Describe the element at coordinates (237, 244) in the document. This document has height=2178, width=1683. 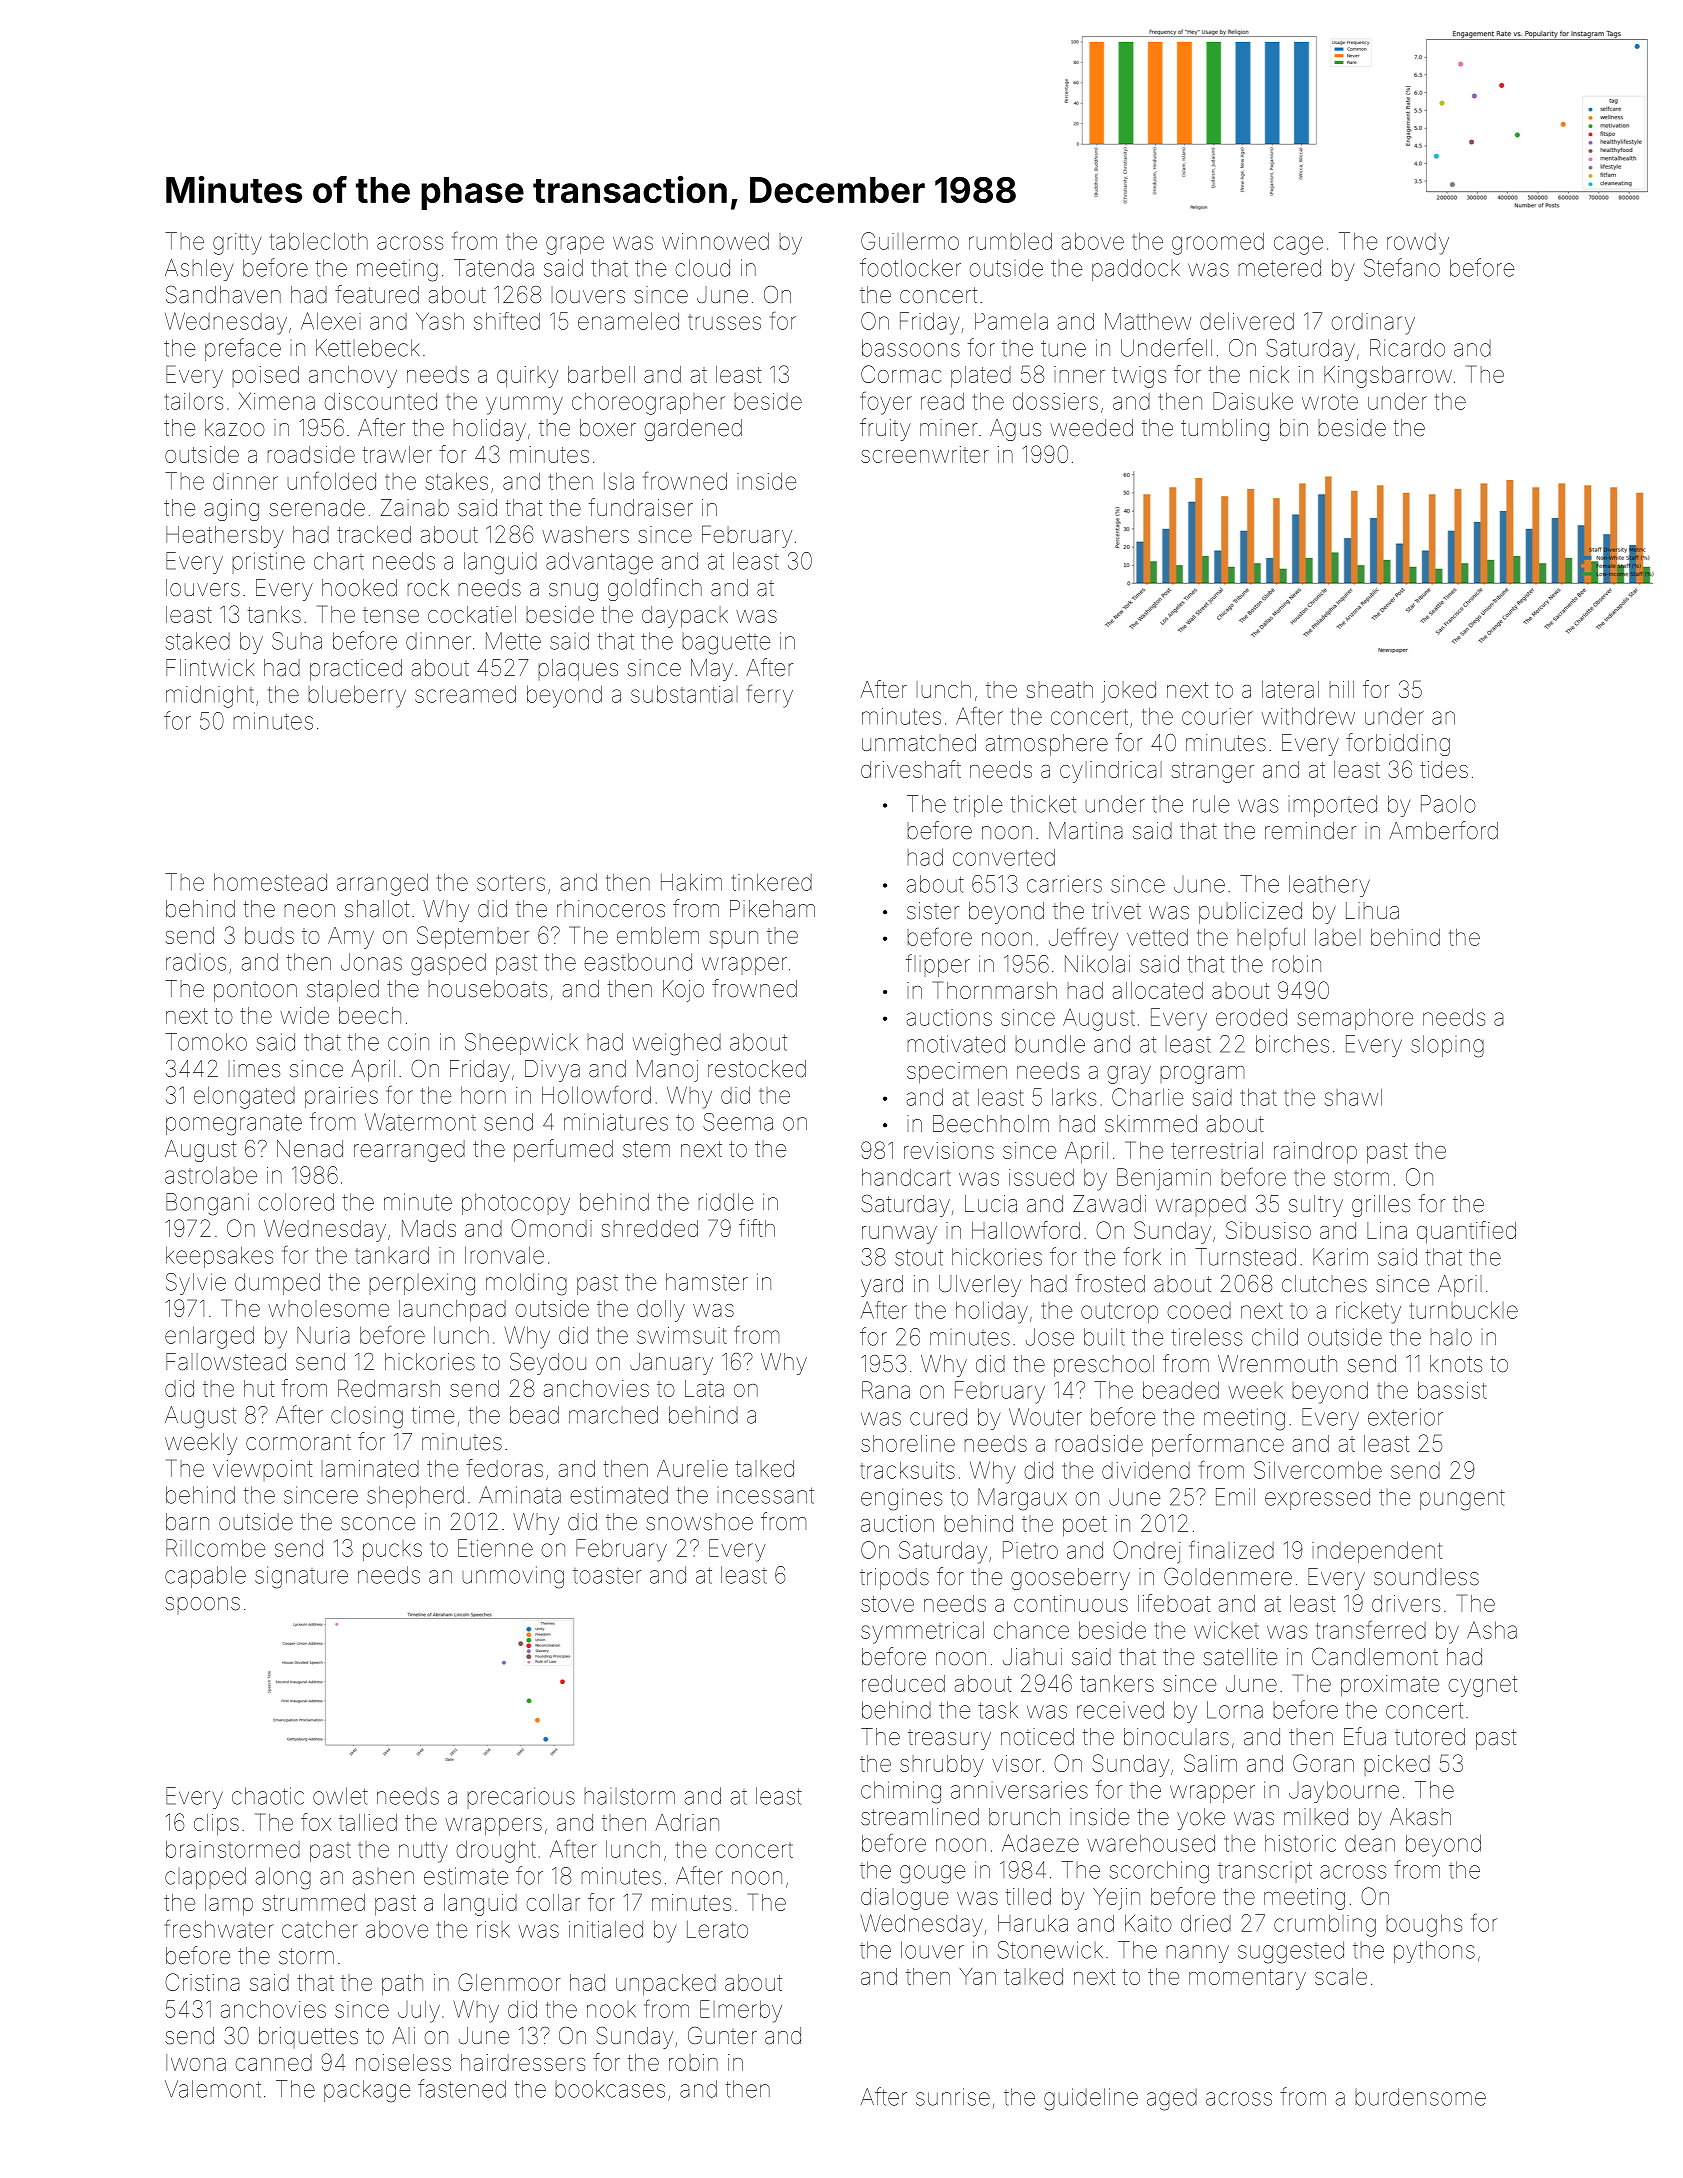
I see `gritty` at that location.
